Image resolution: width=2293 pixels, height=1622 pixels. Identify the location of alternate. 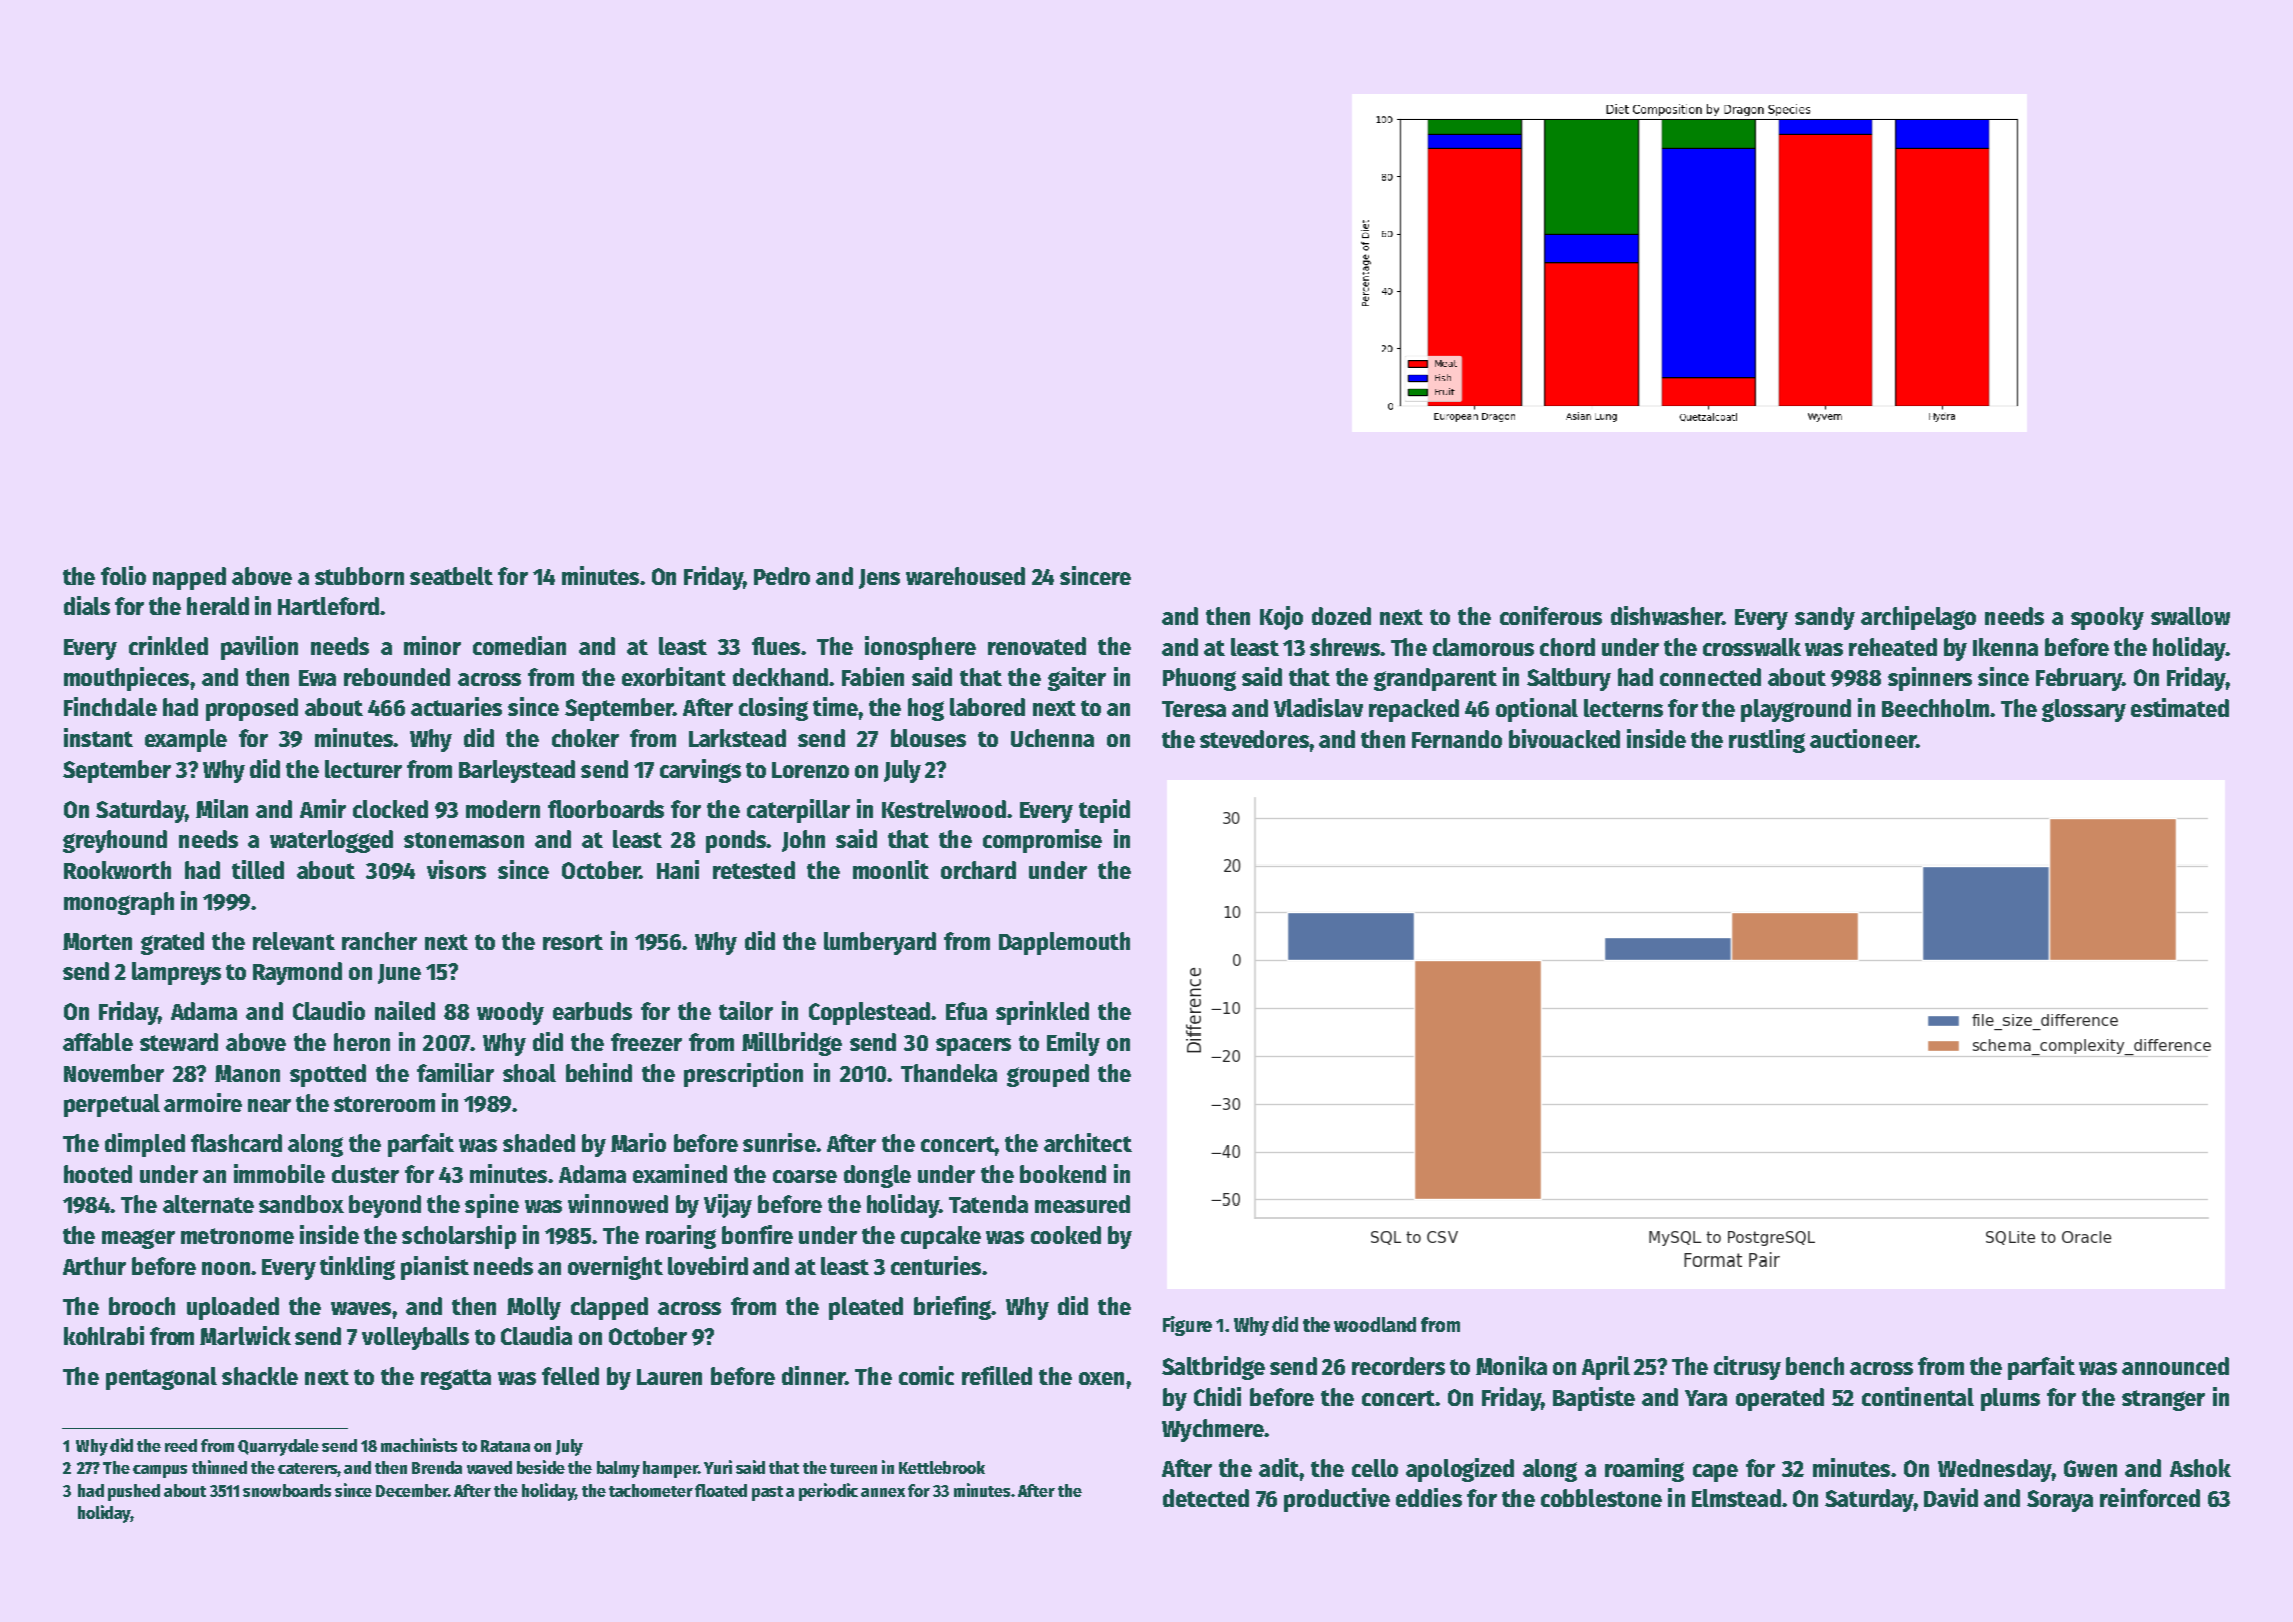
(208, 1204).
